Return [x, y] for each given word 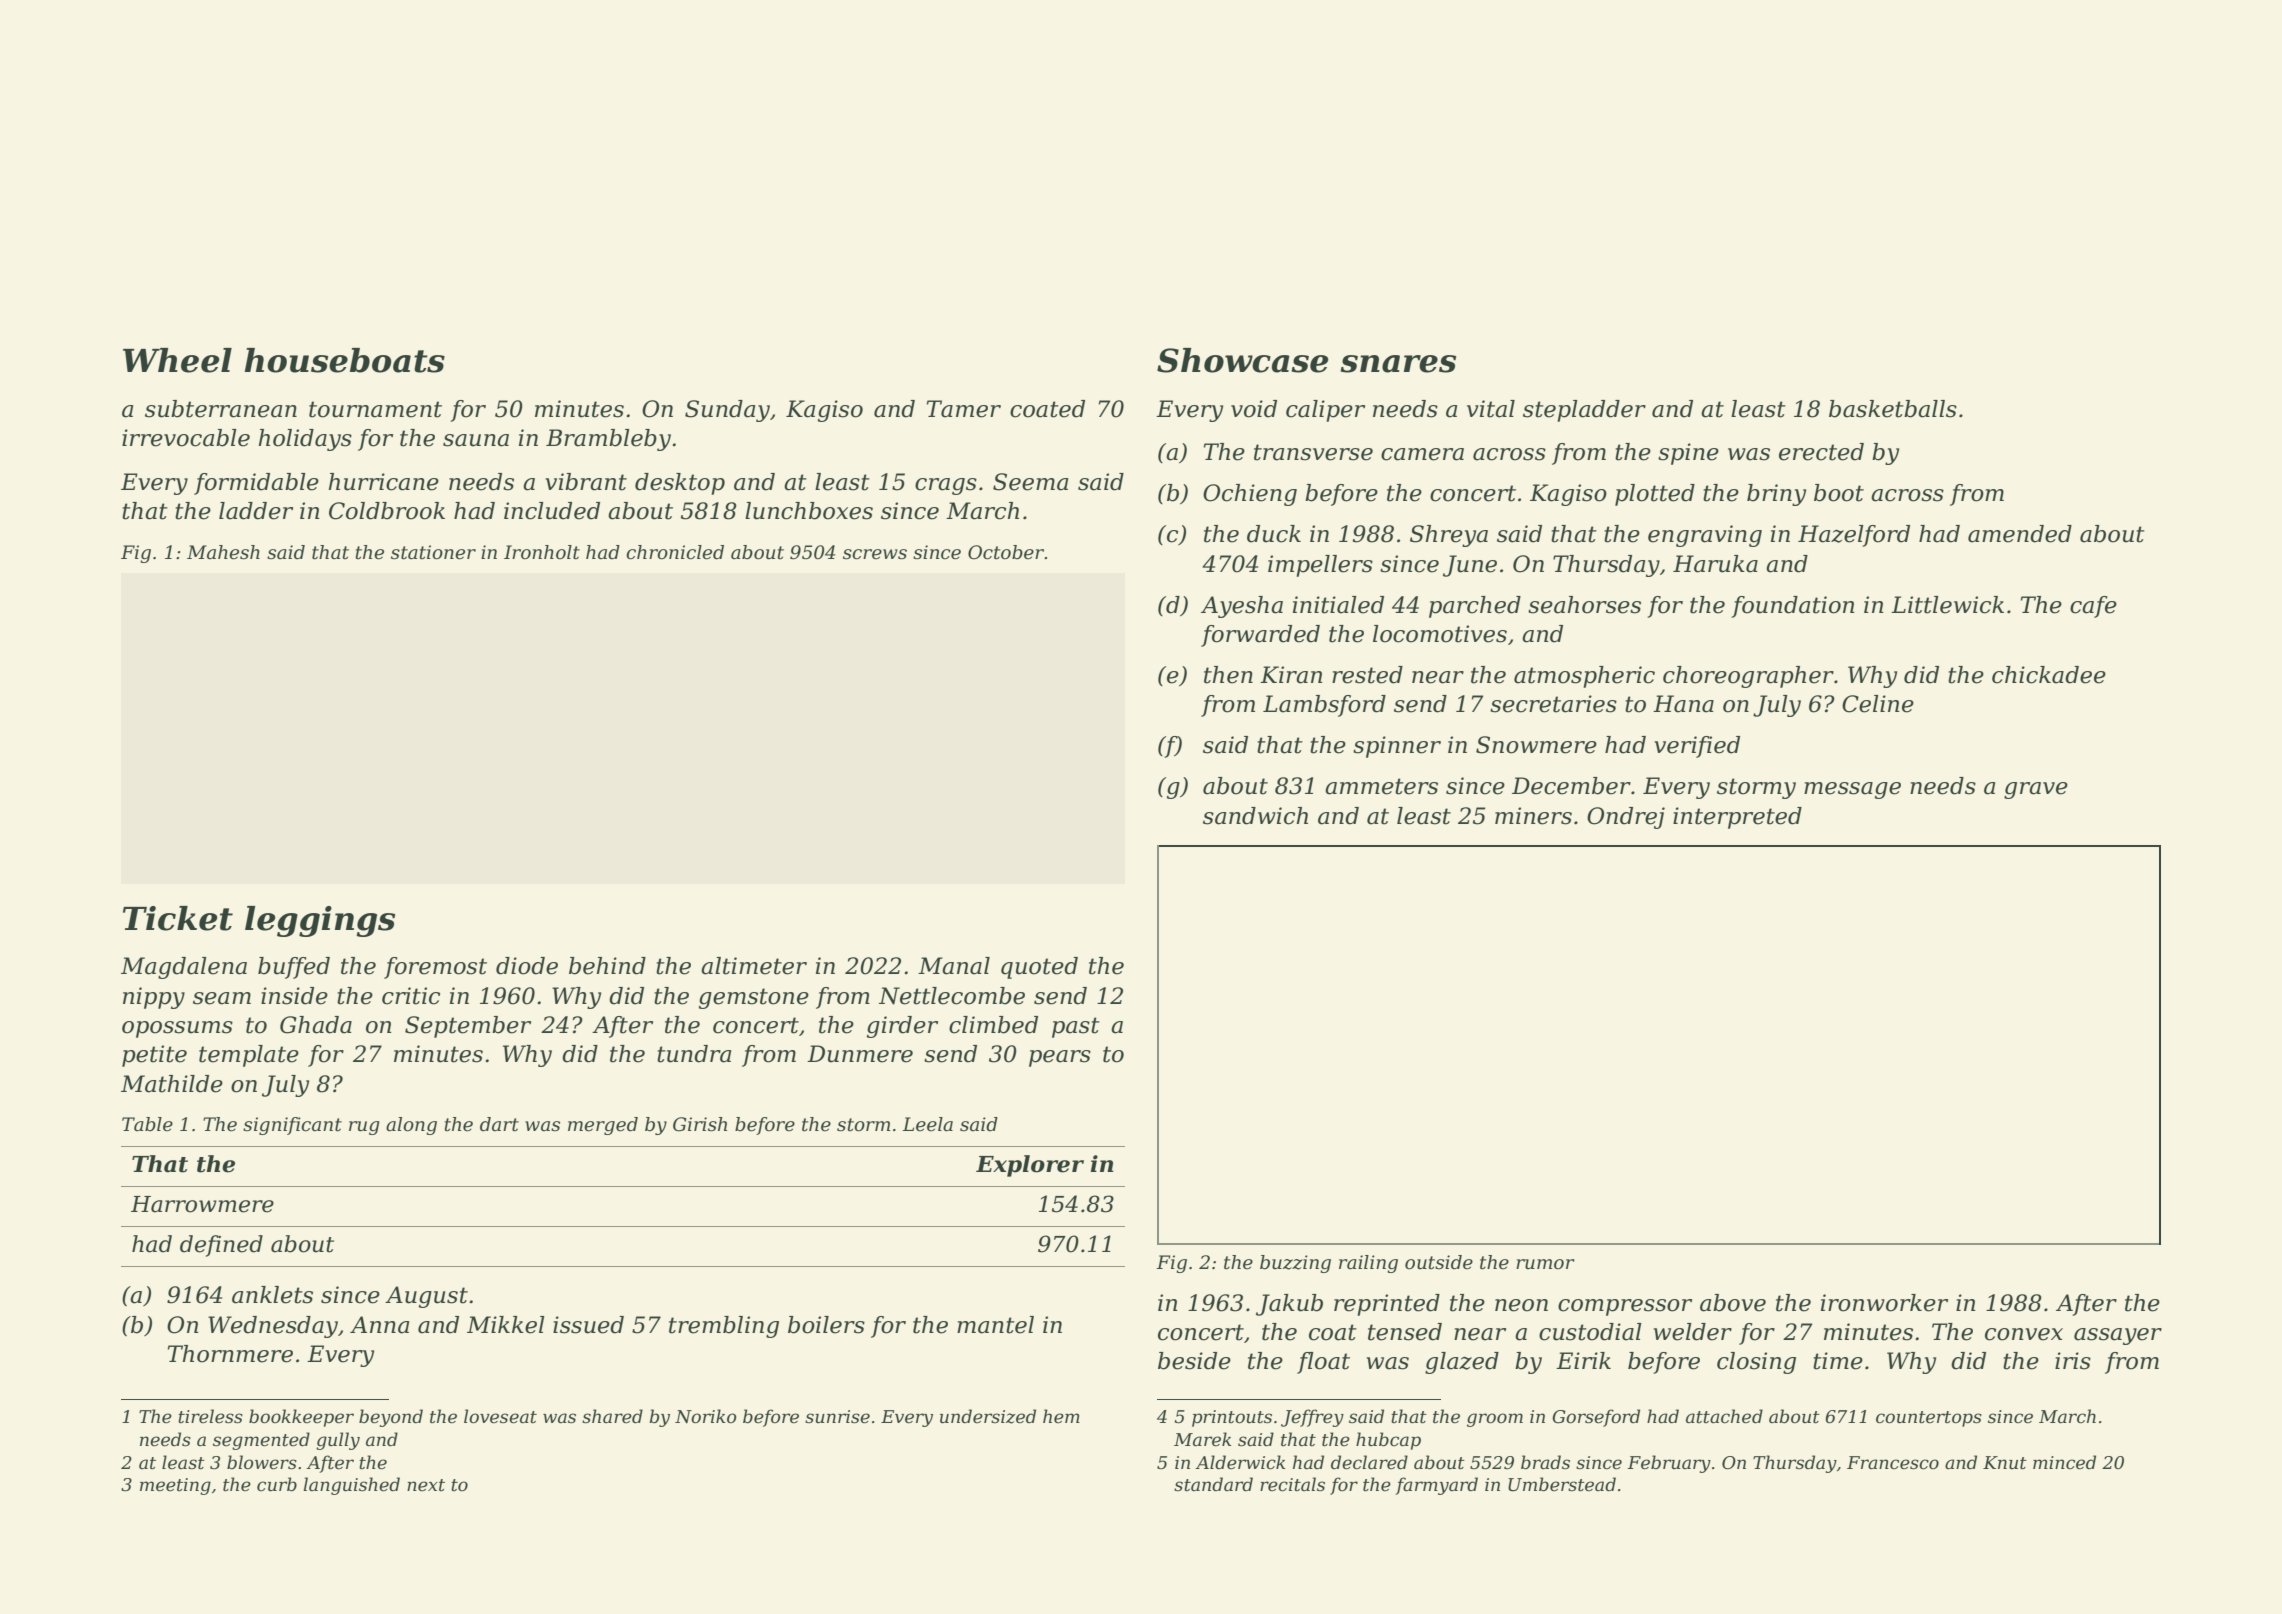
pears [1060, 1058]
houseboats [344, 360]
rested [1367, 675]
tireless [210, 1416]
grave [2036, 790]
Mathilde [172, 1084]
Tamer [964, 409]
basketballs [1893, 409]
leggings [320, 921]
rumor [1545, 1264]
